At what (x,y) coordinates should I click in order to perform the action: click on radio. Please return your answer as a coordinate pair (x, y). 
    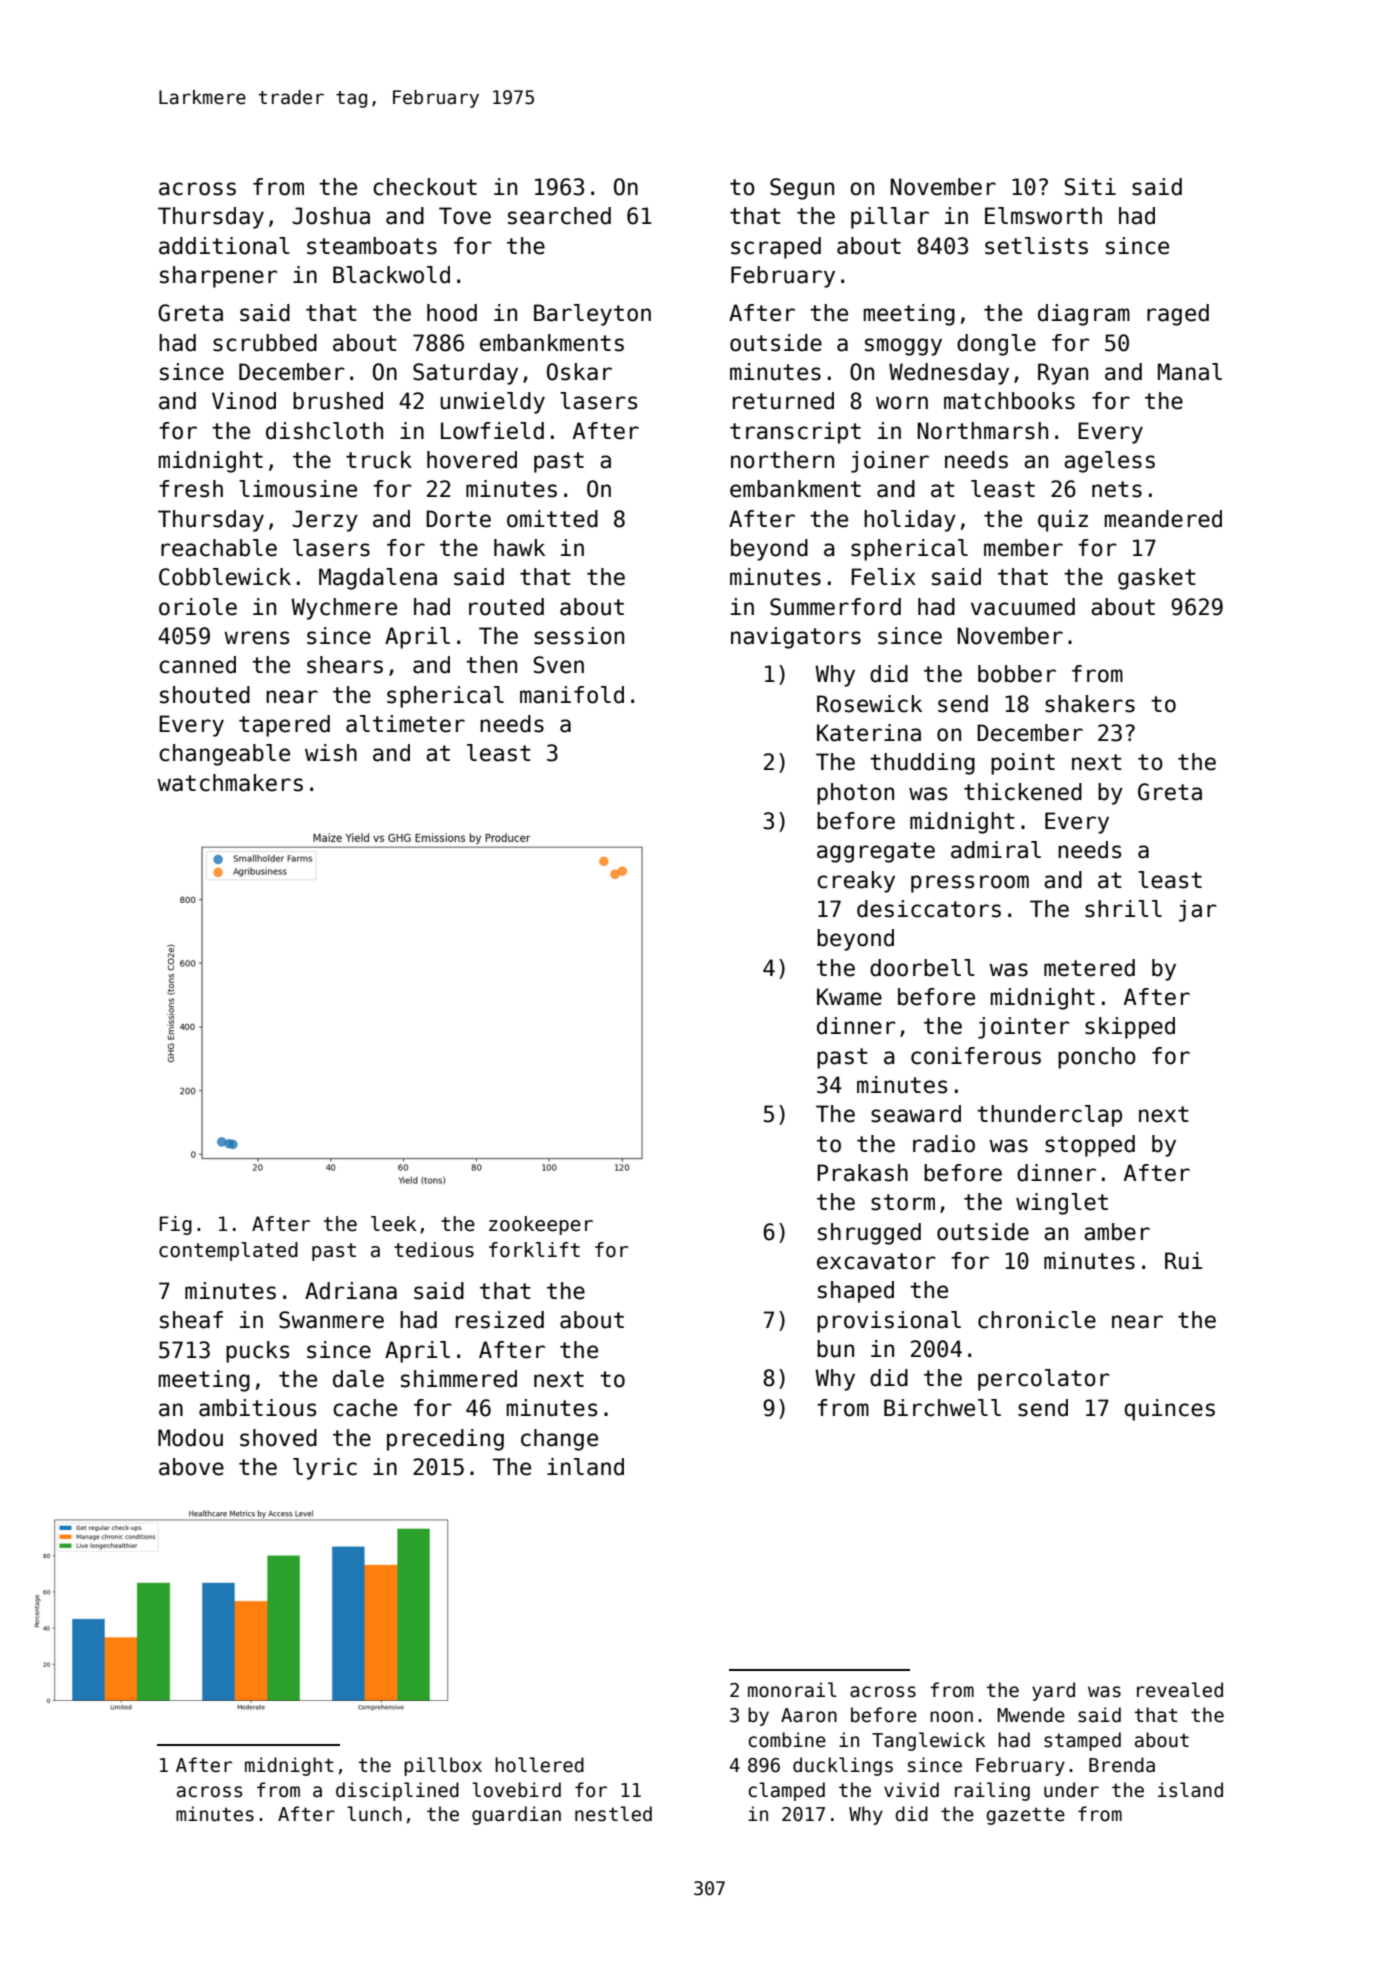
    Looking at the image, I should click on (944, 1144).
